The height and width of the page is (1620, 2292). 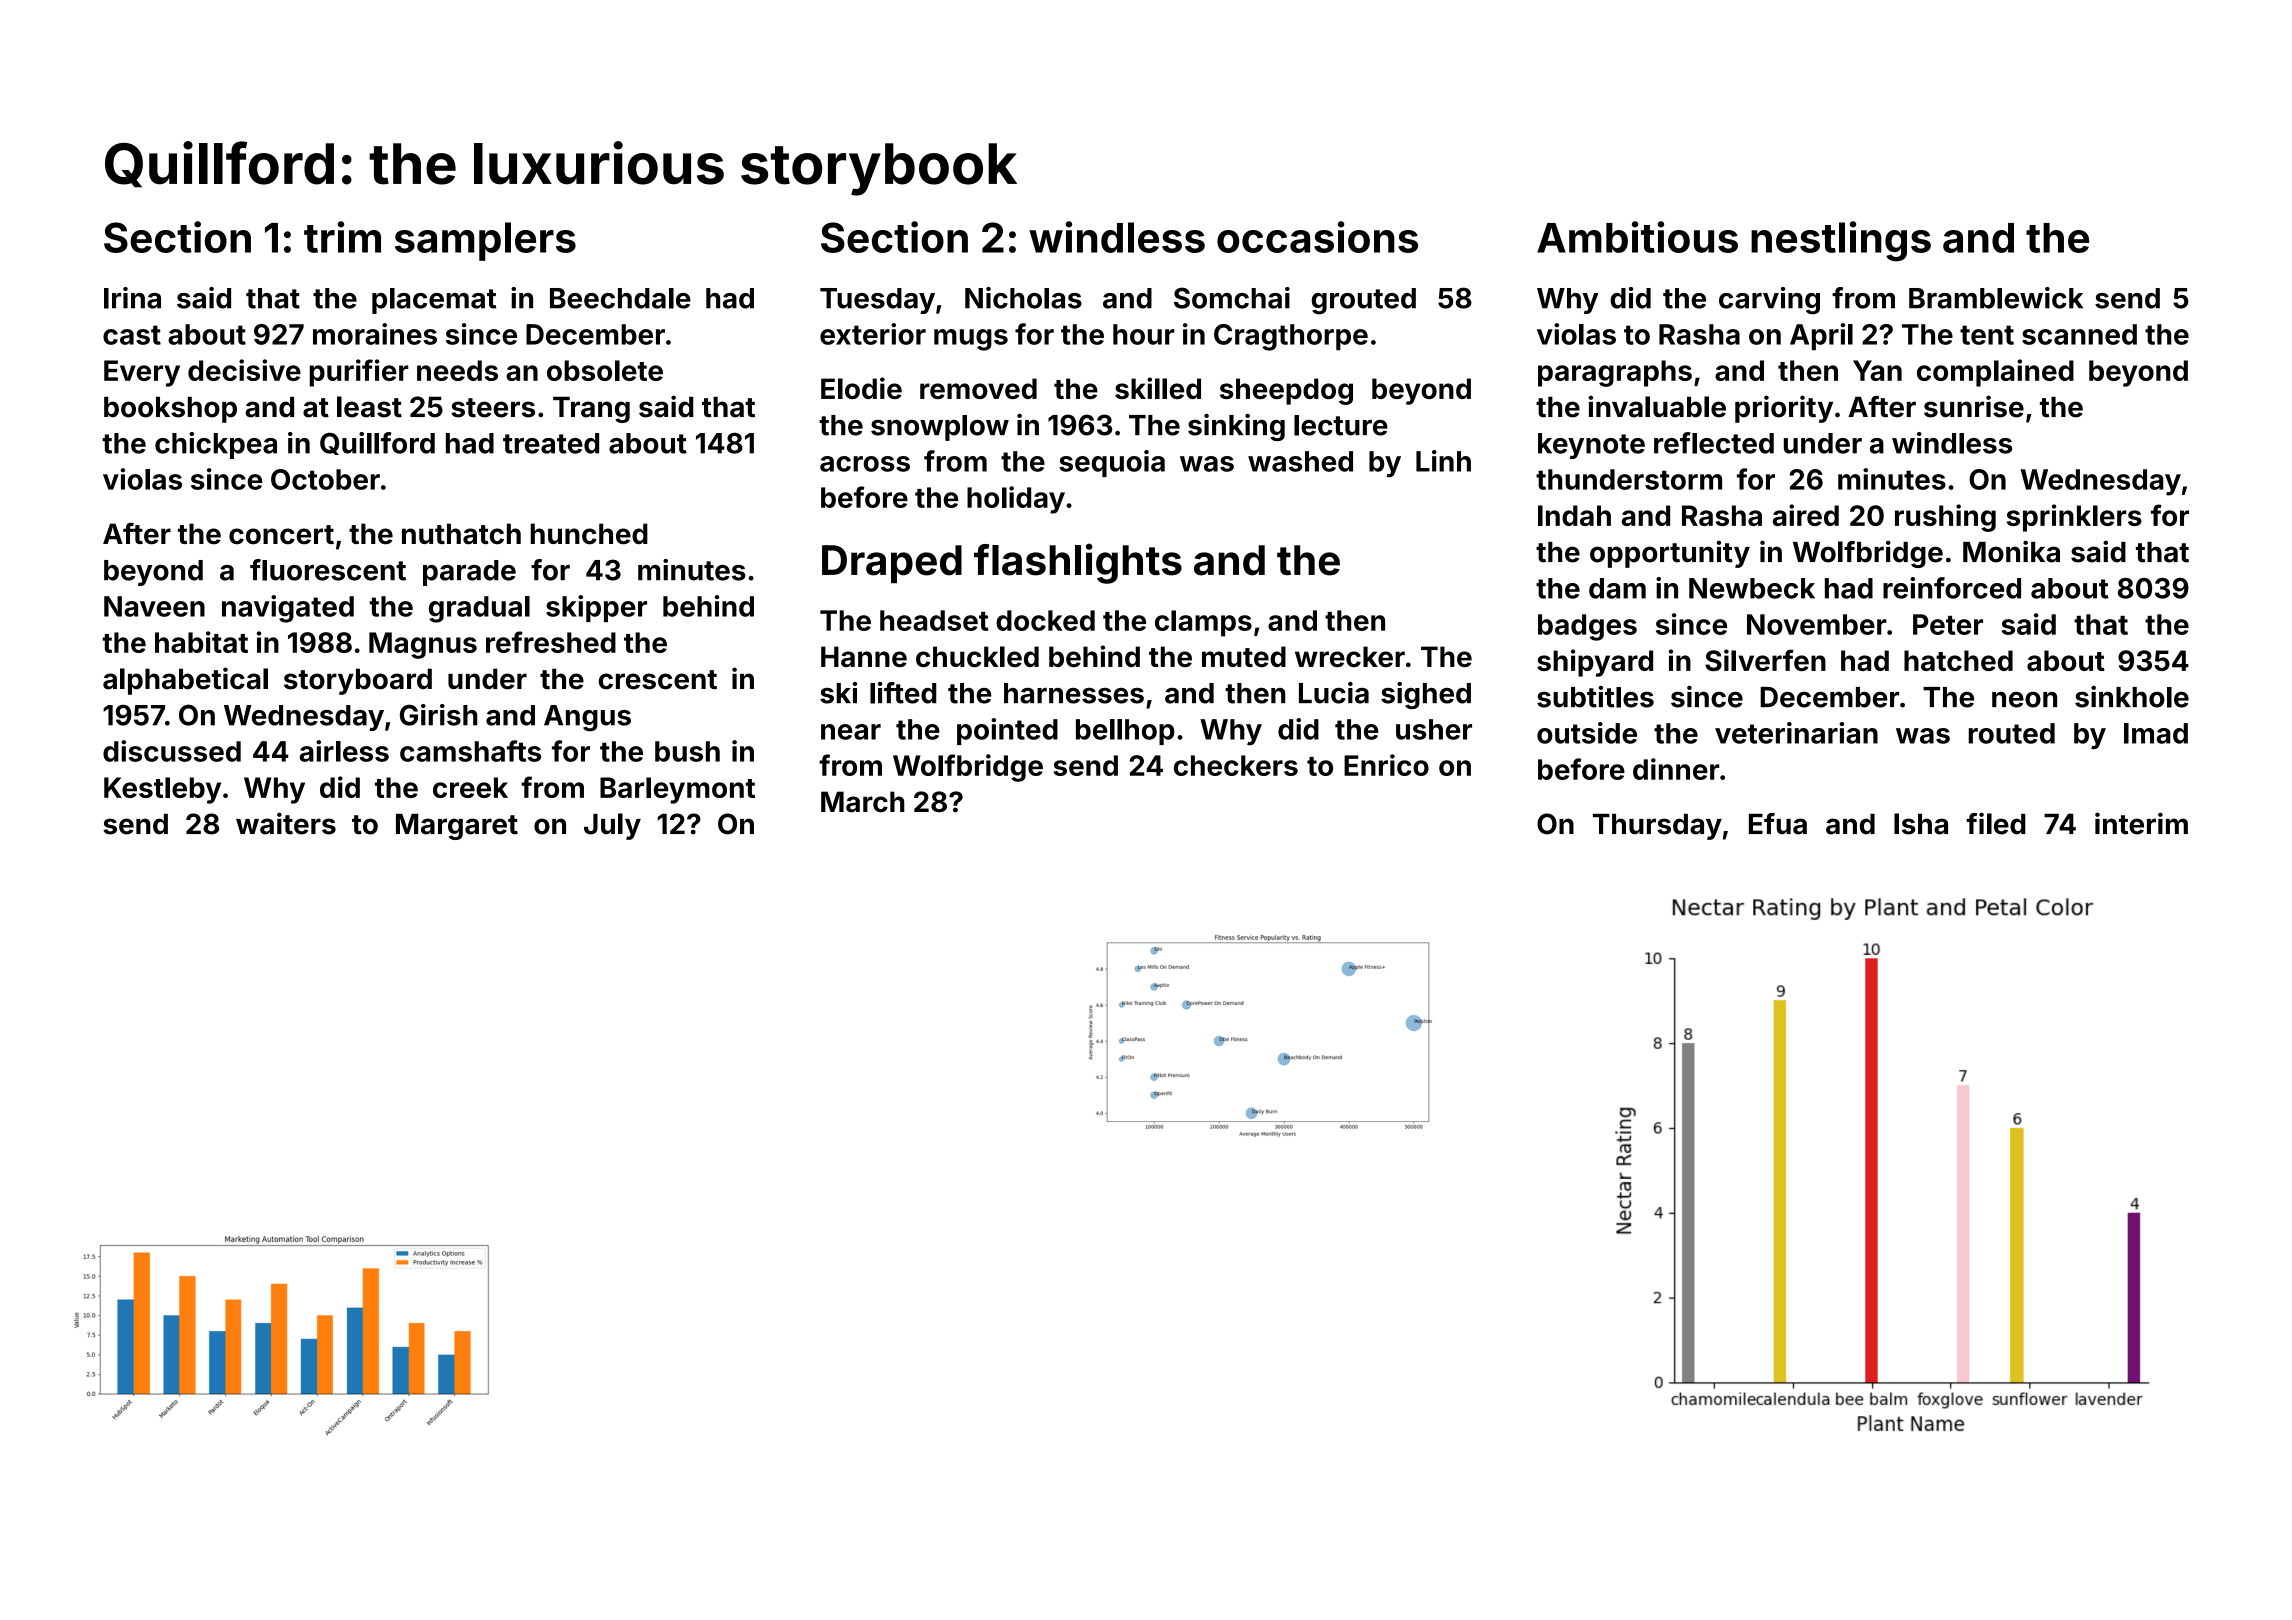 What do you see at coordinates (1996, 823) in the page?
I see `filed` at bounding box center [1996, 823].
